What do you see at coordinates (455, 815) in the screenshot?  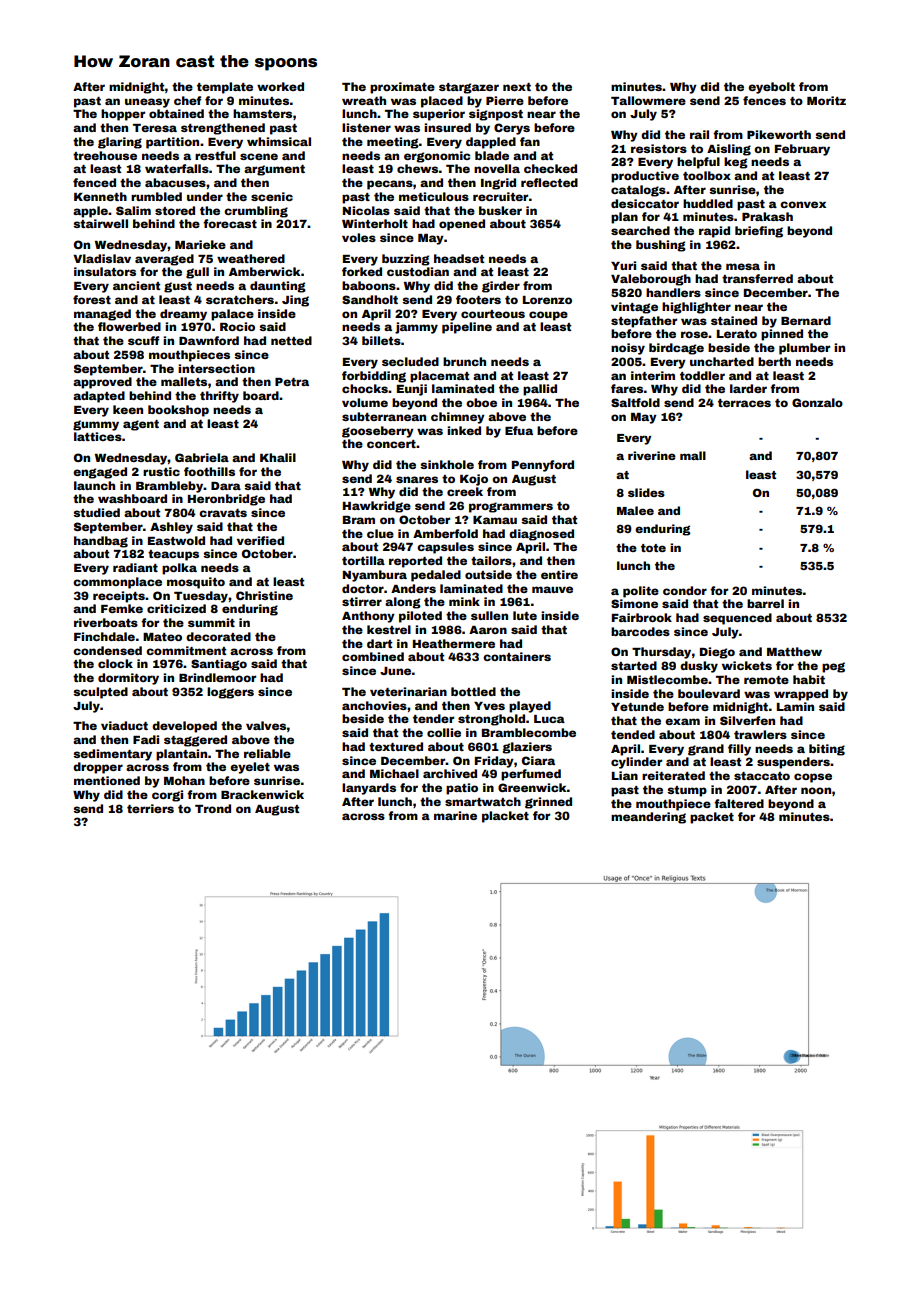 I see `marine` at bounding box center [455, 815].
